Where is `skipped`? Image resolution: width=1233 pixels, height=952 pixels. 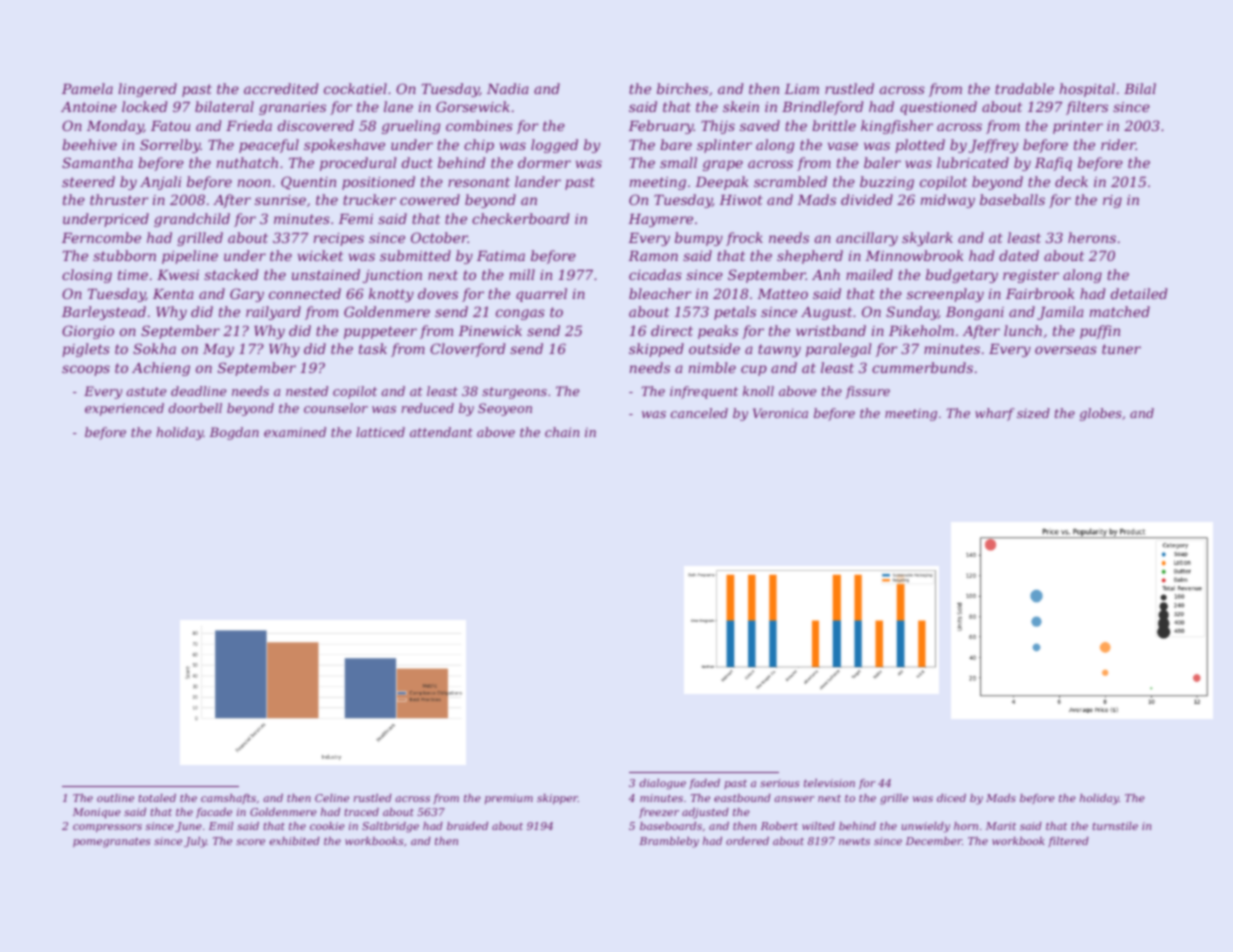 skipped is located at coordinates (656, 350).
